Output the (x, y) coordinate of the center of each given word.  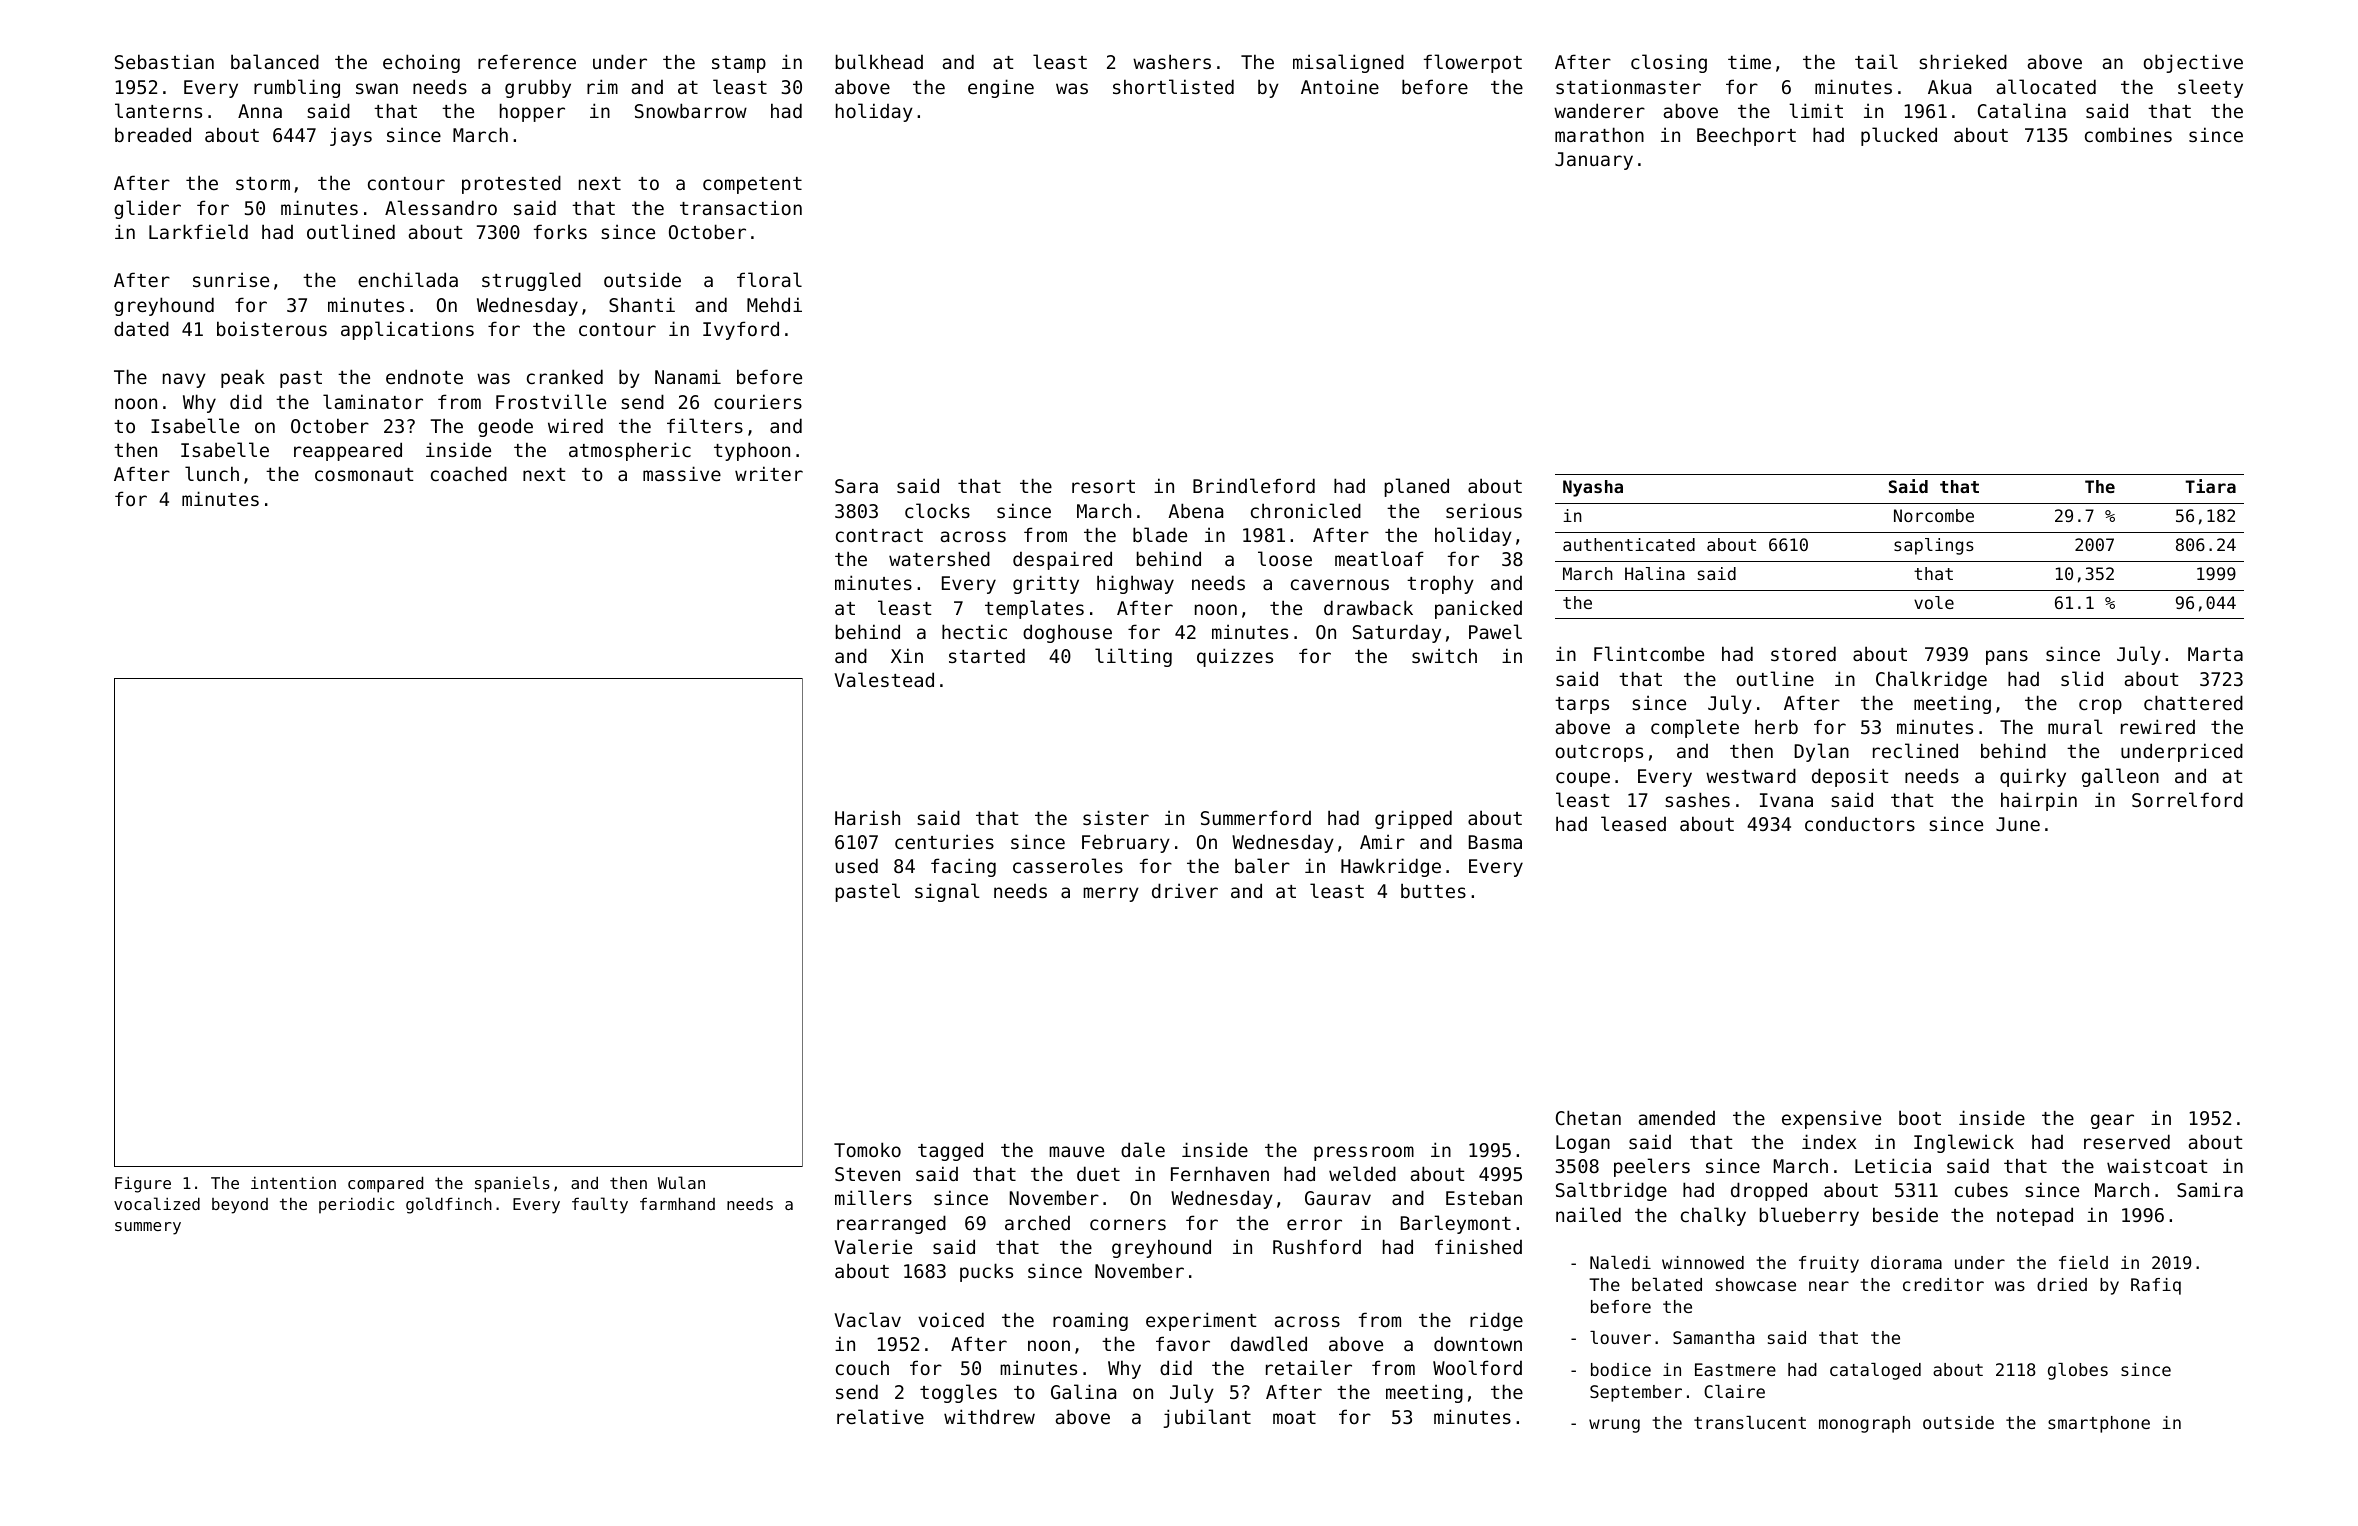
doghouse (1067, 633)
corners (1128, 1224)
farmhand (677, 1203)
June (2018, 824)
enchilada (408, 279)
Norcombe (1934, 515)
